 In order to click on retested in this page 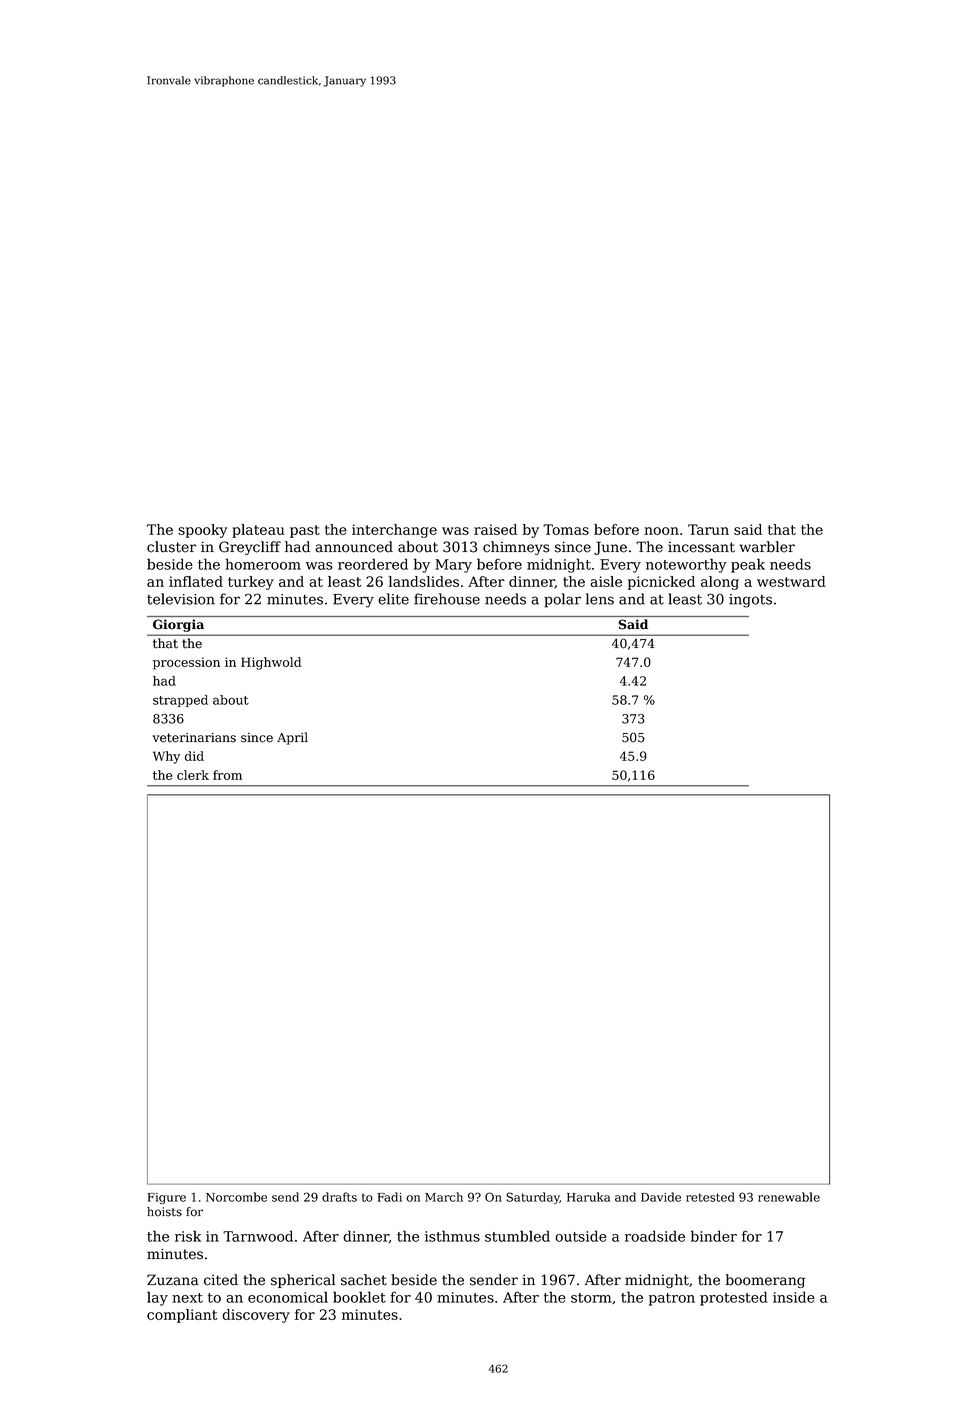, I will do `click(710, 1197)`.
